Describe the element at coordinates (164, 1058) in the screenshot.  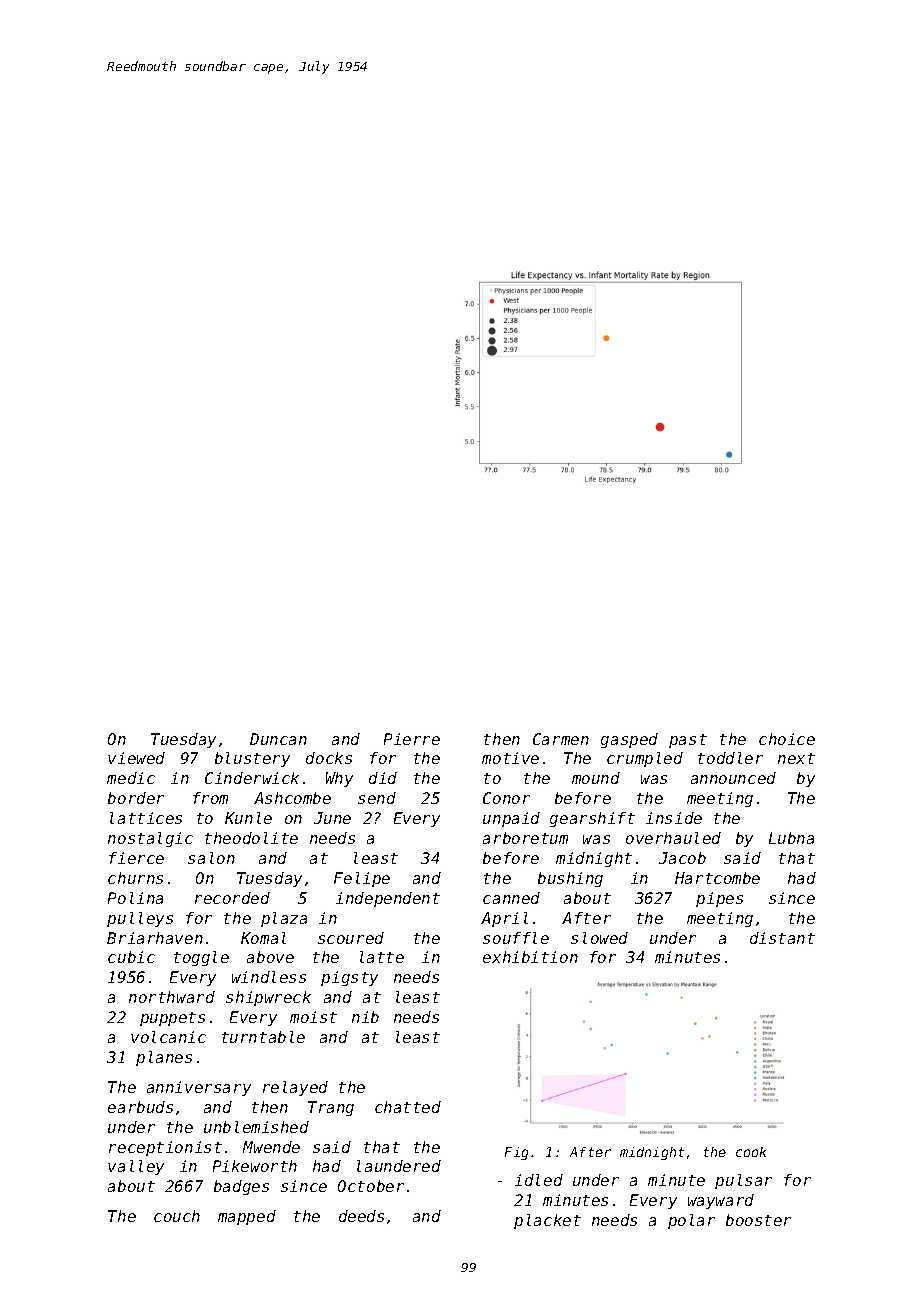
I see `planes` at that location.
